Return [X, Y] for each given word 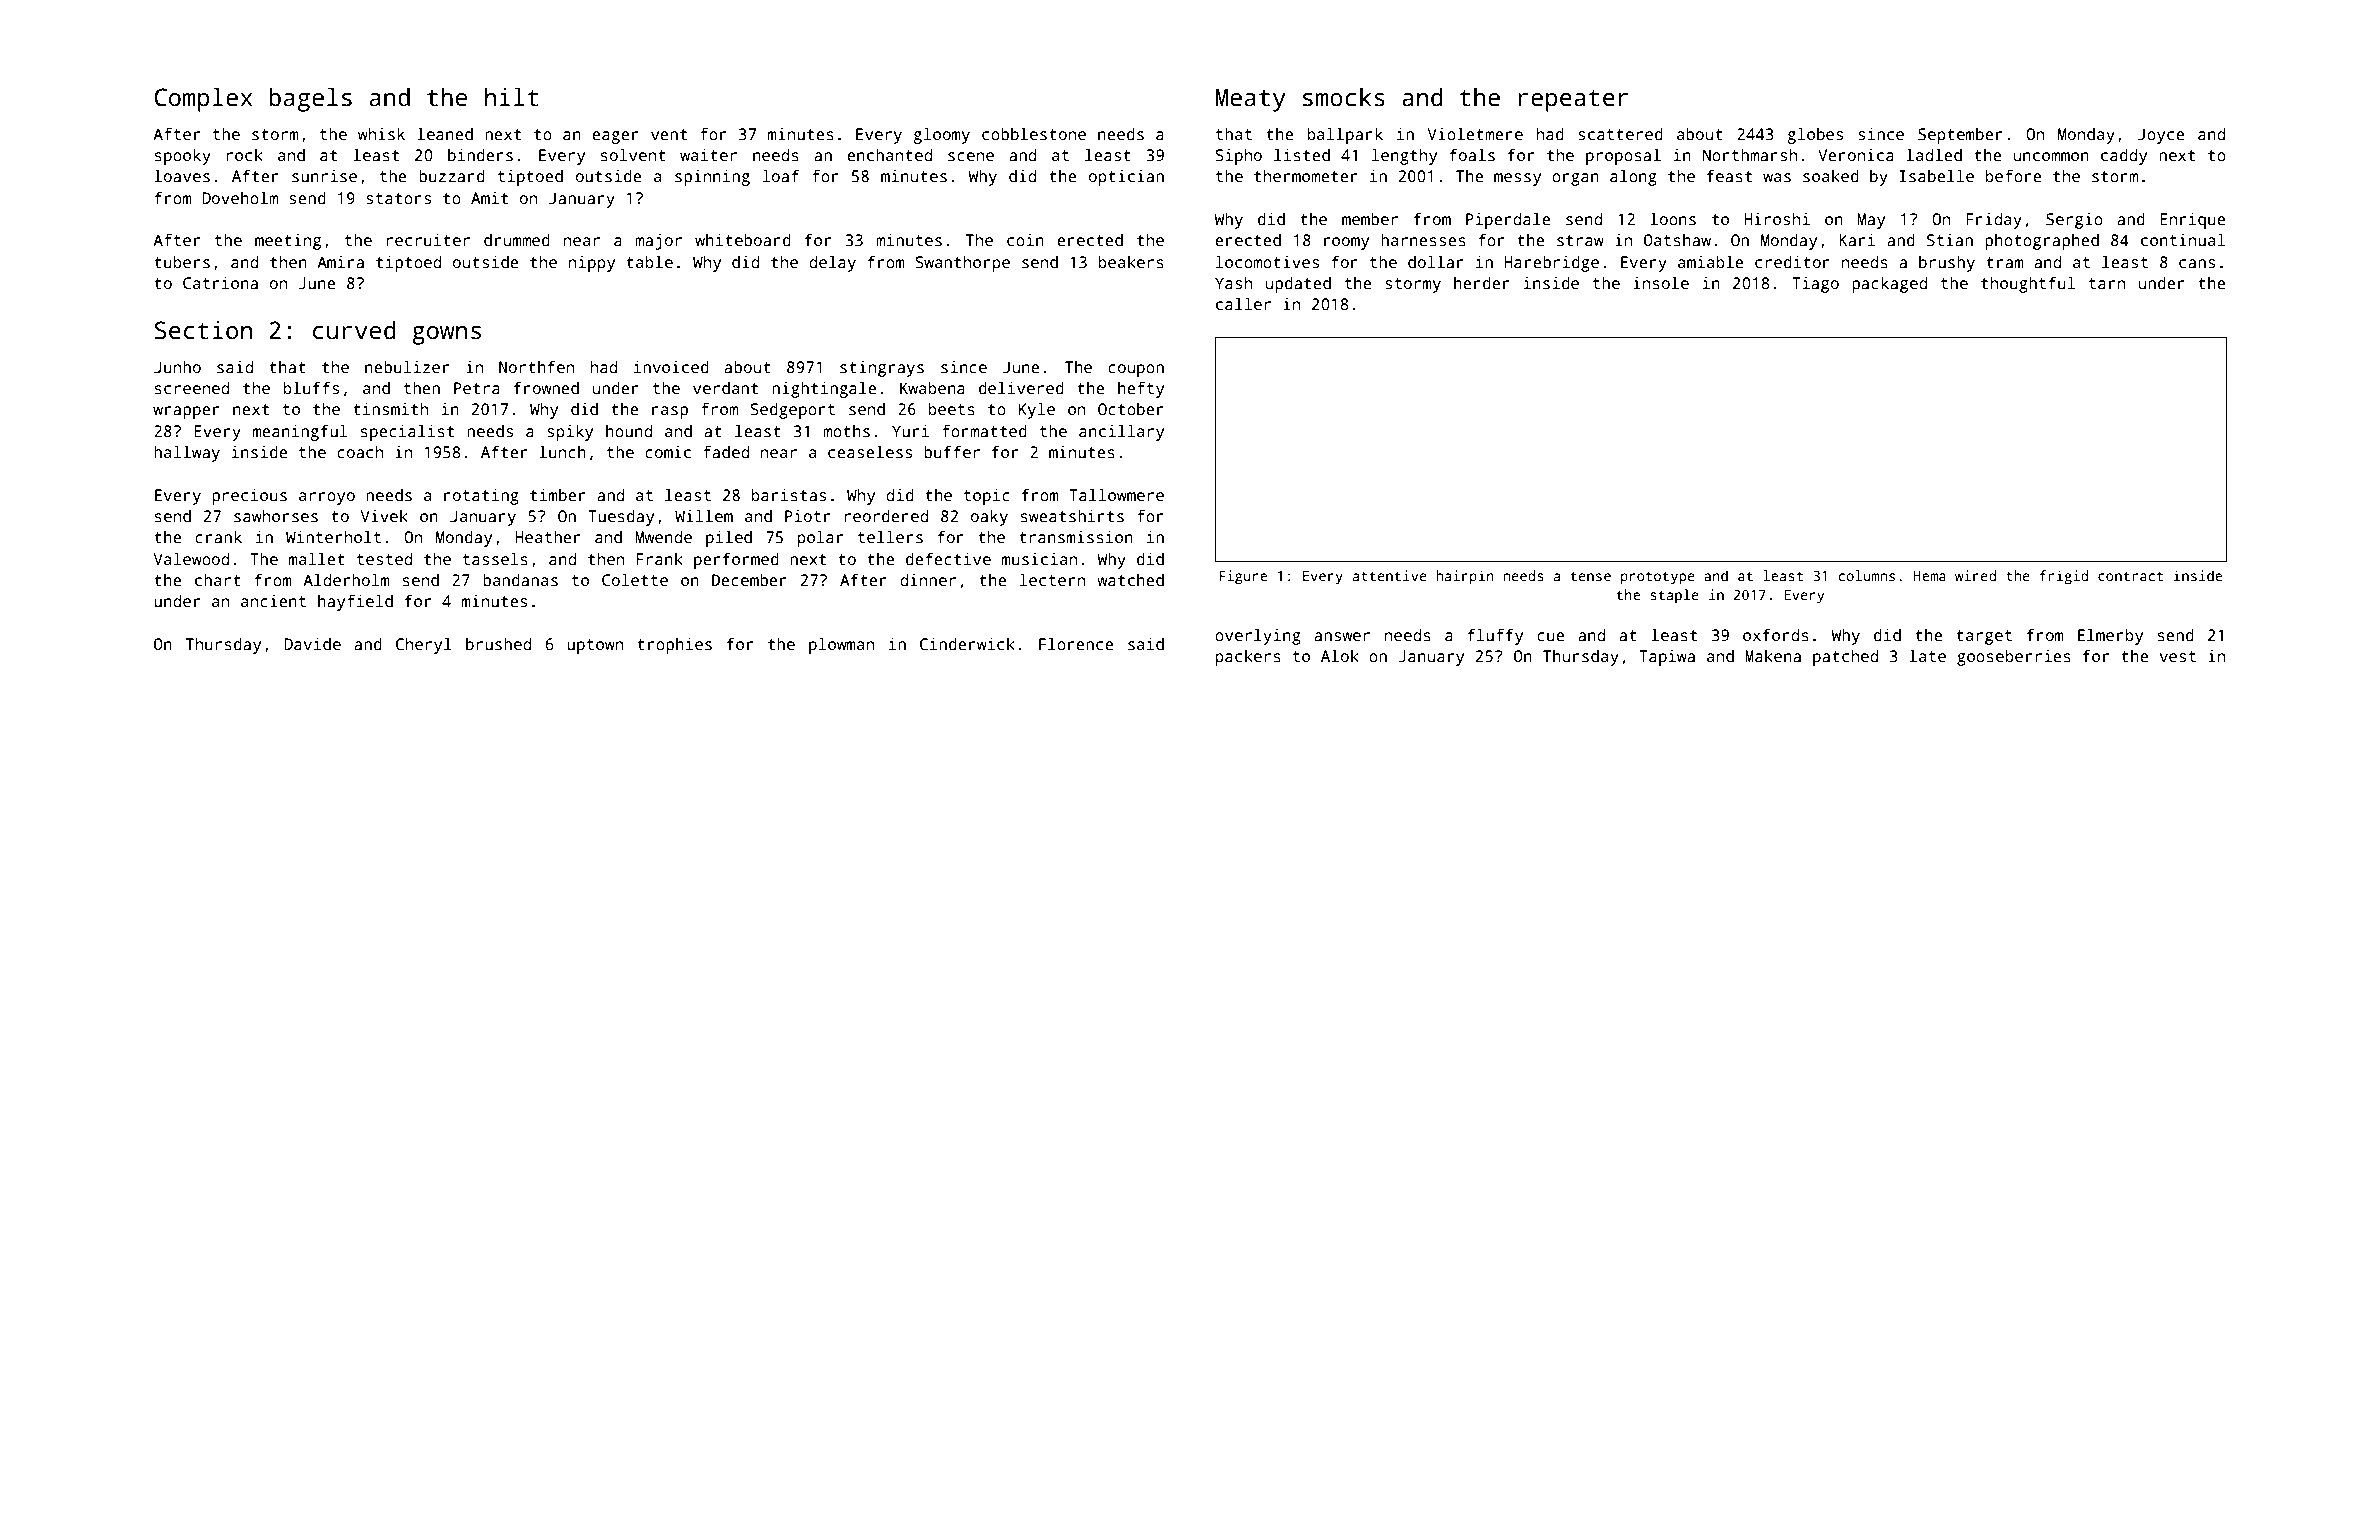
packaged [1889, 284]
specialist [407, 432]
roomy [1346, 243]
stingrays [882, 369]
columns [1867, 575]
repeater [1573, 101]
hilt [512, 97]
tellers [890, 537]
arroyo [327, 498]
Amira [340, 262]
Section [203, 330]
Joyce [2161, 136]
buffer [952, 451]
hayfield [355, 602]
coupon [1136, 370]
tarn [2107, 283]
